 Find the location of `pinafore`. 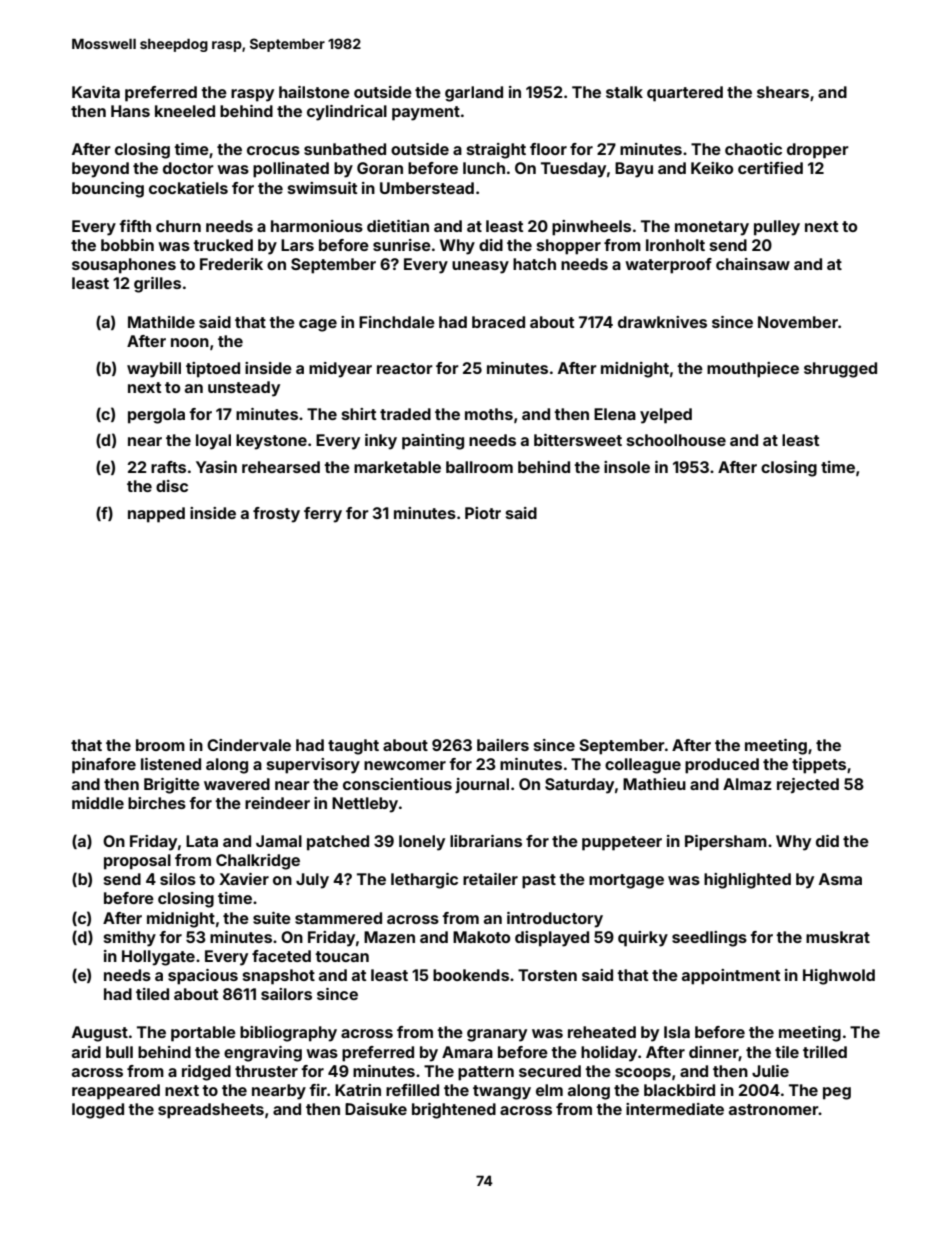

pinafore is located at coordinates (104, 766).
